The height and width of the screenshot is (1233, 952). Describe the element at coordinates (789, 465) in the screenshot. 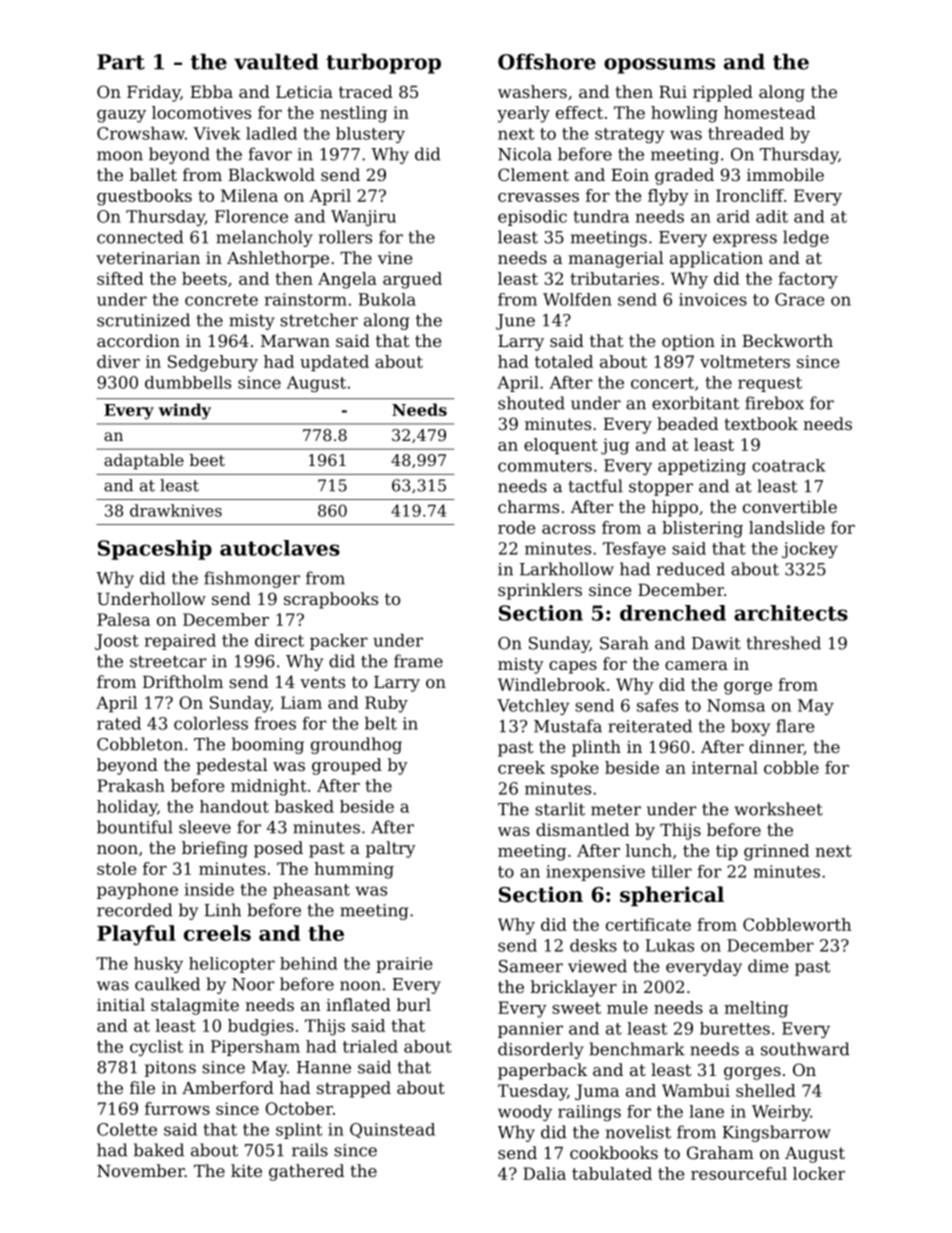

I see `coatrack` at that location.
